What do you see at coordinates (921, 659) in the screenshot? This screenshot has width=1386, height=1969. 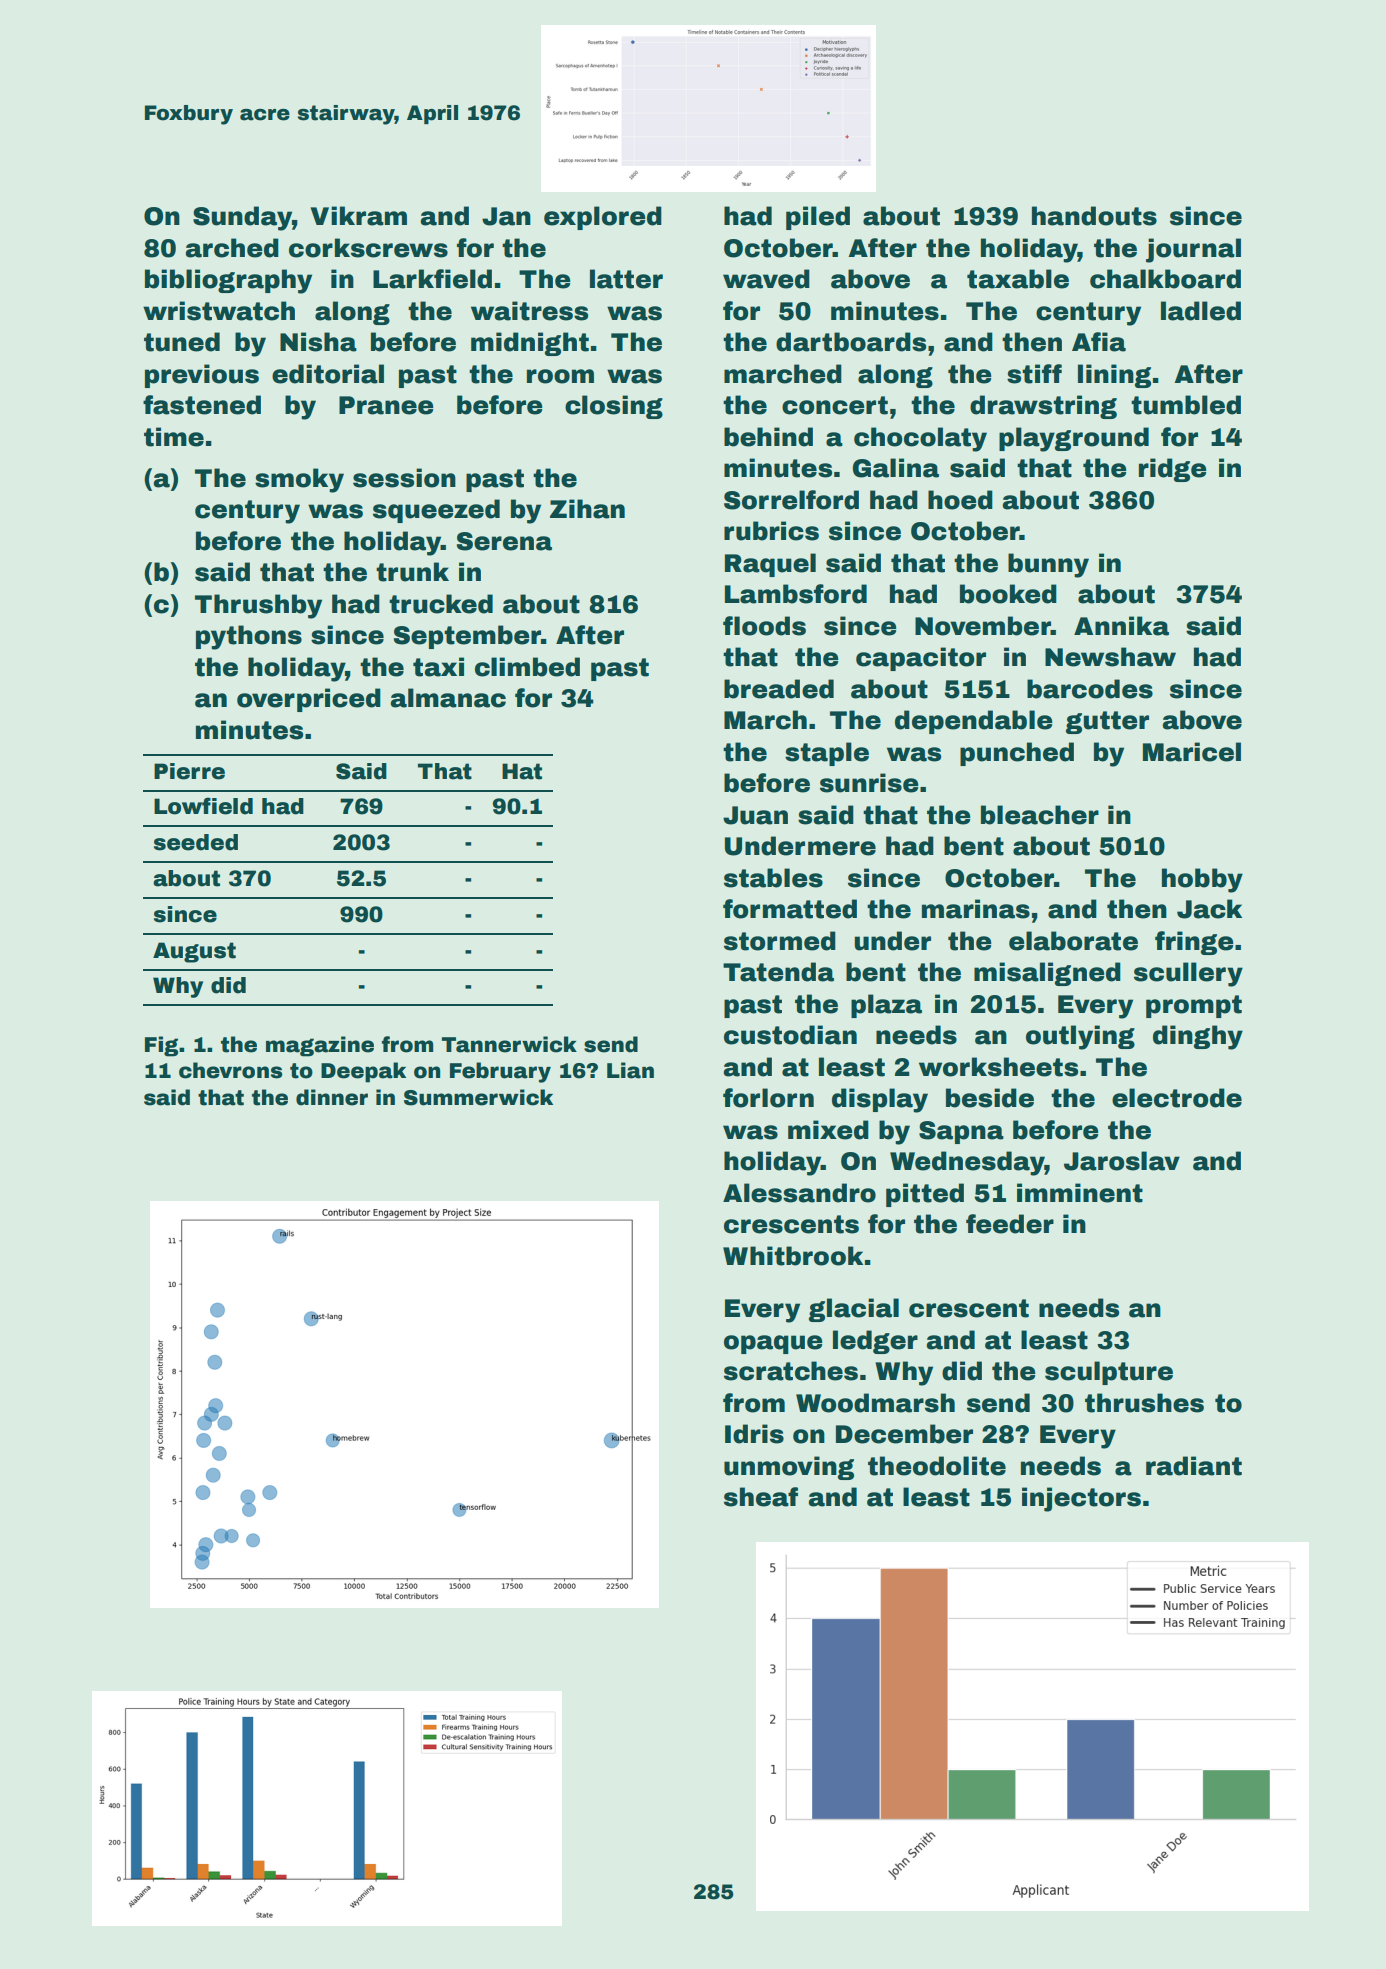 I see `capacitor` at bounding box center [921, 659].
